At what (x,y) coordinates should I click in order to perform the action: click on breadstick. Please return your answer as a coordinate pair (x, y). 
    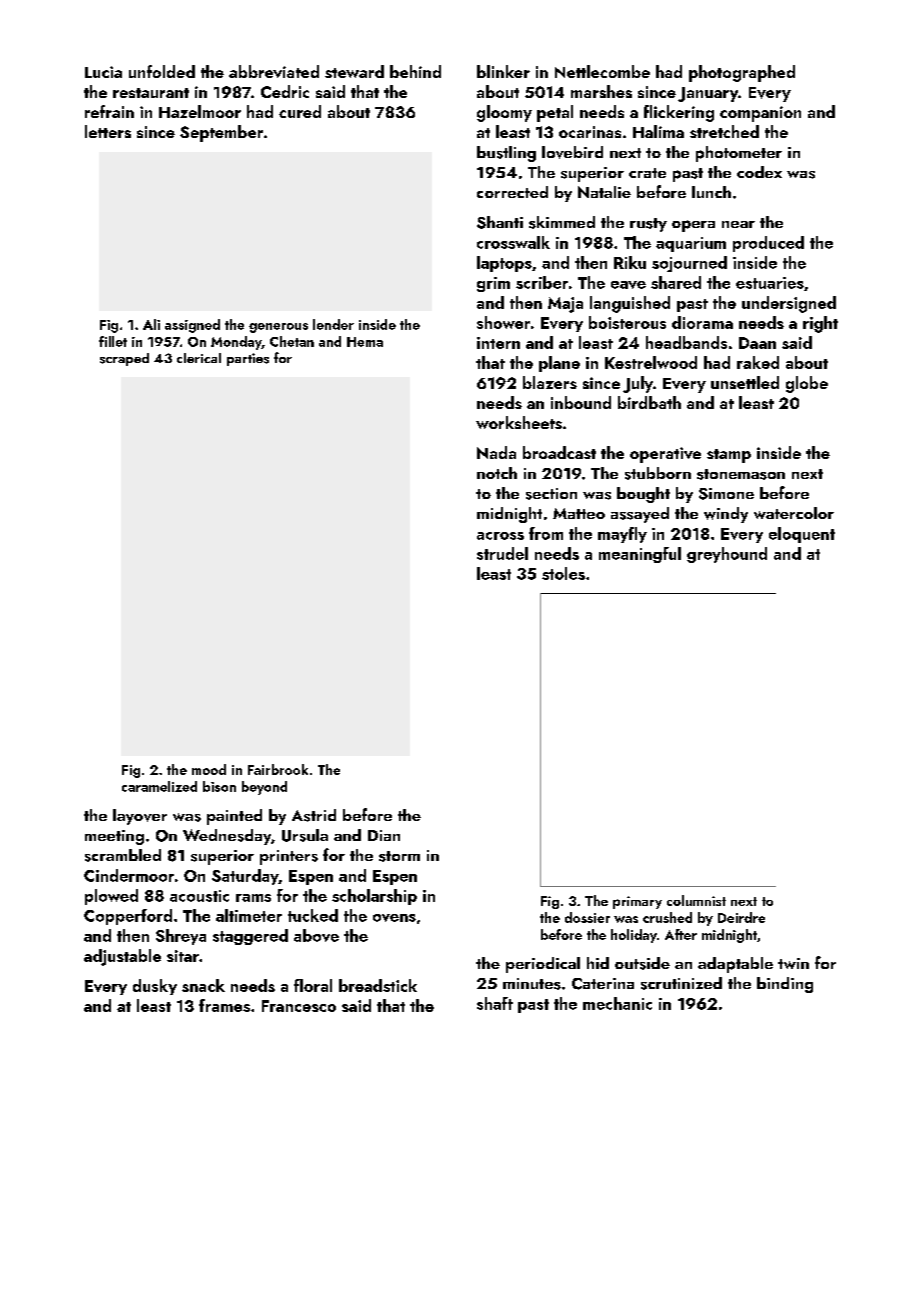
    Looking at the image, I should click on (378, 985).
